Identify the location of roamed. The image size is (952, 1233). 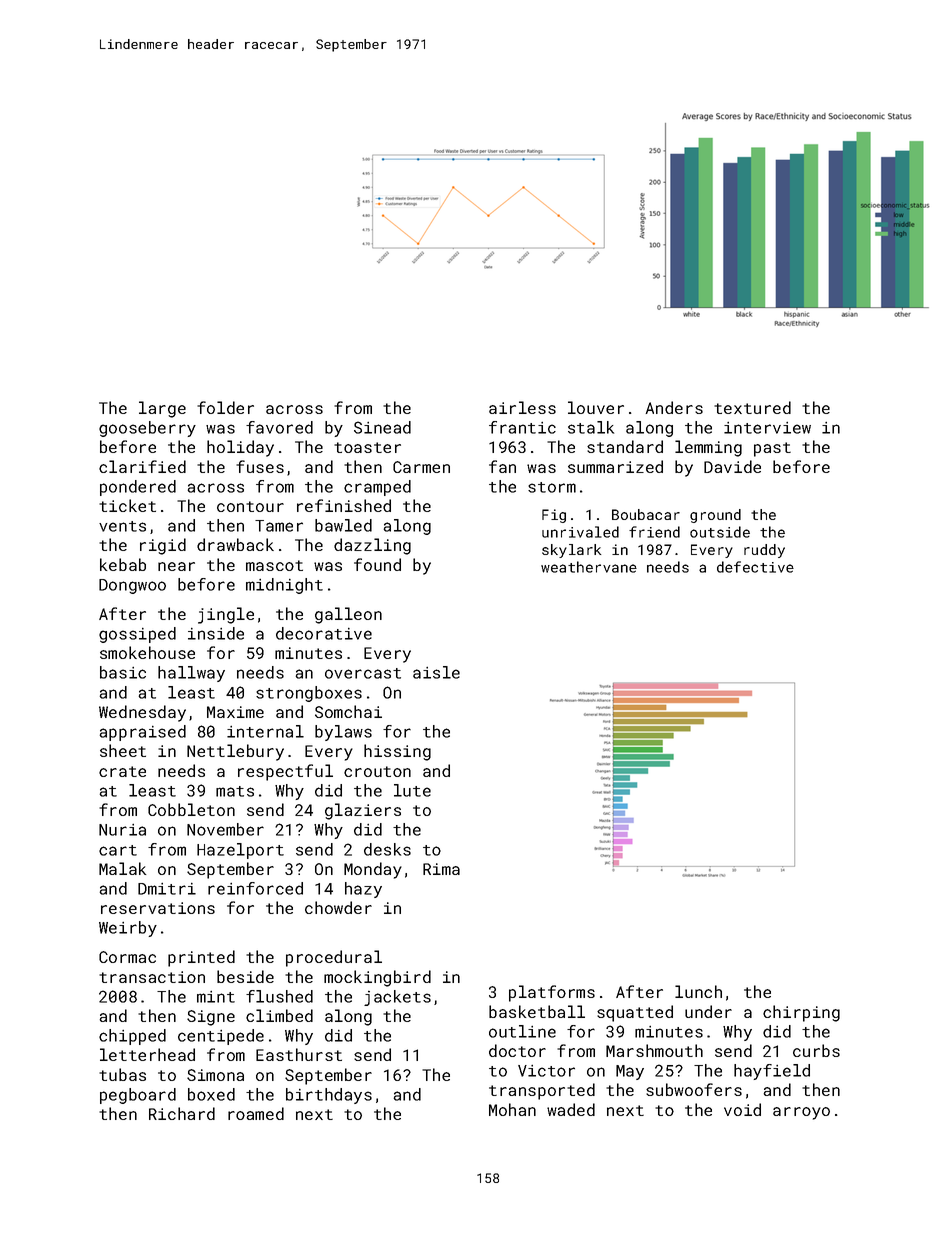
(256, 1113).
